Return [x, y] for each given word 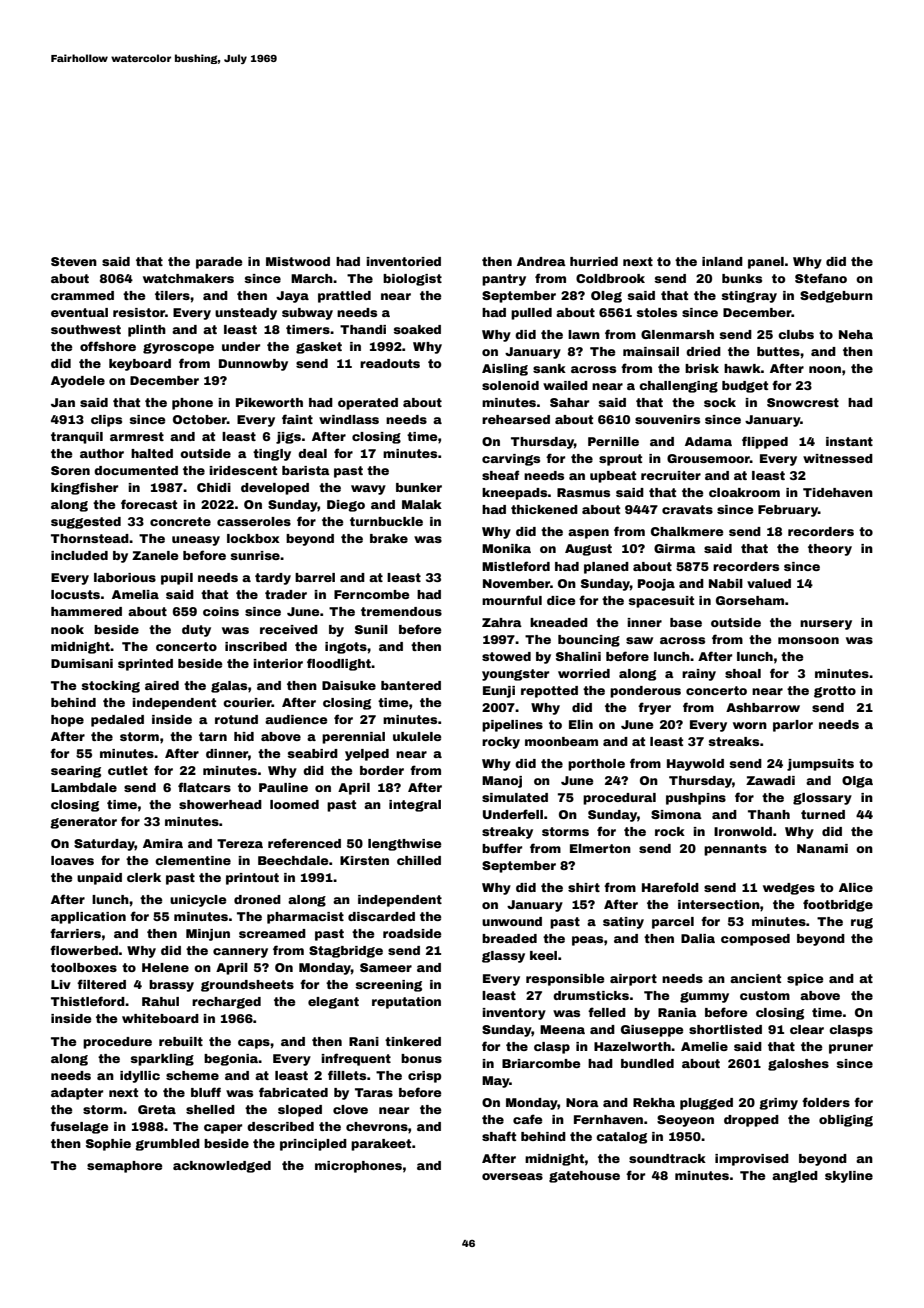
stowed [506, 656]
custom [765, 995]
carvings [511, 460]
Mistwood [298, 261]
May [495, 1082]
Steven [74, 261]
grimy [779, 1104]
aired [162, 685]
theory [830, 550]
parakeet [381, 1145]
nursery [826, 625]
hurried [594, 261]
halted [152, 453]
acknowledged [222, 1167]
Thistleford [88, 1001]
